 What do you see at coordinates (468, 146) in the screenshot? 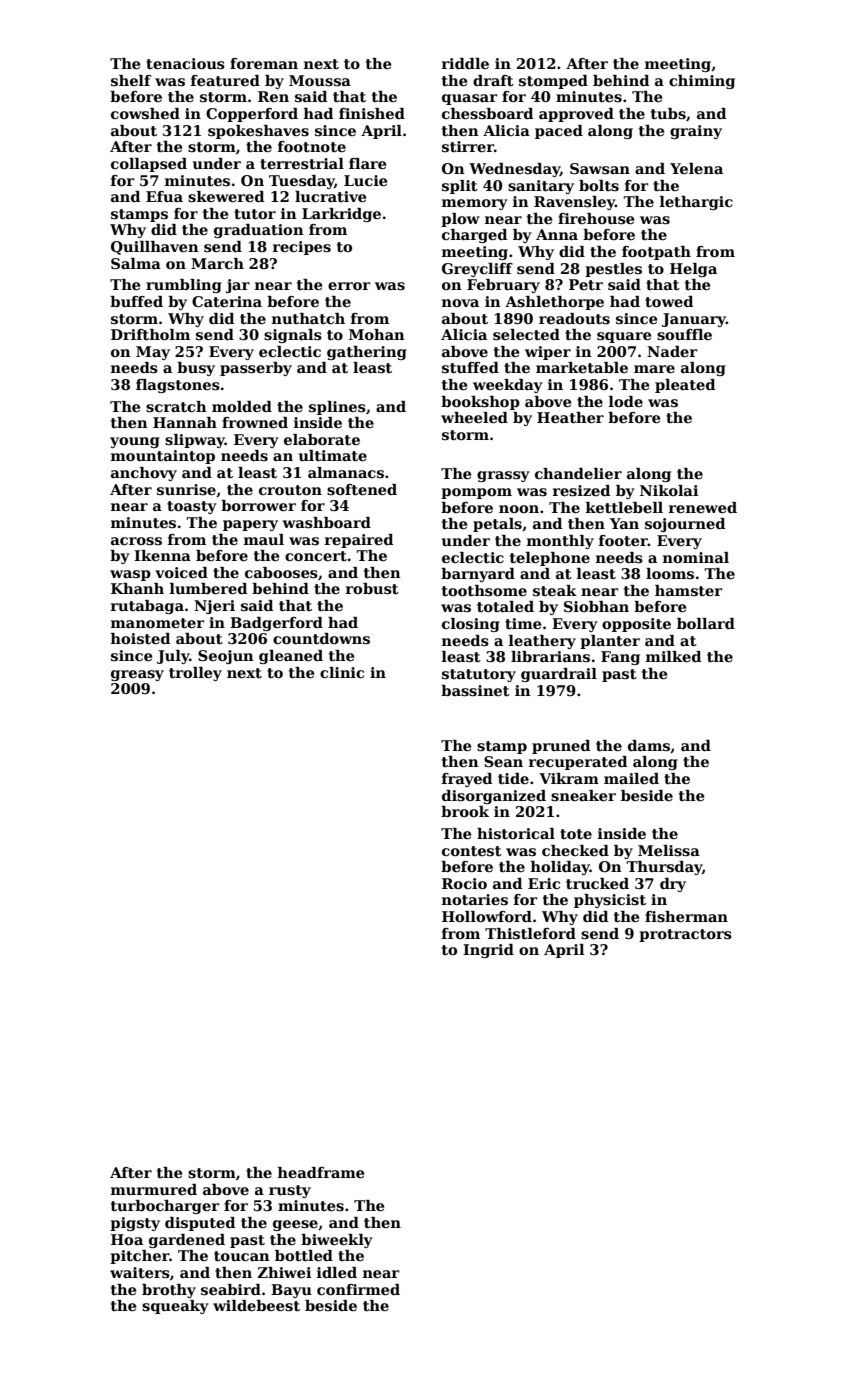
I see `stirrer` at bounding box center [468, 146].
